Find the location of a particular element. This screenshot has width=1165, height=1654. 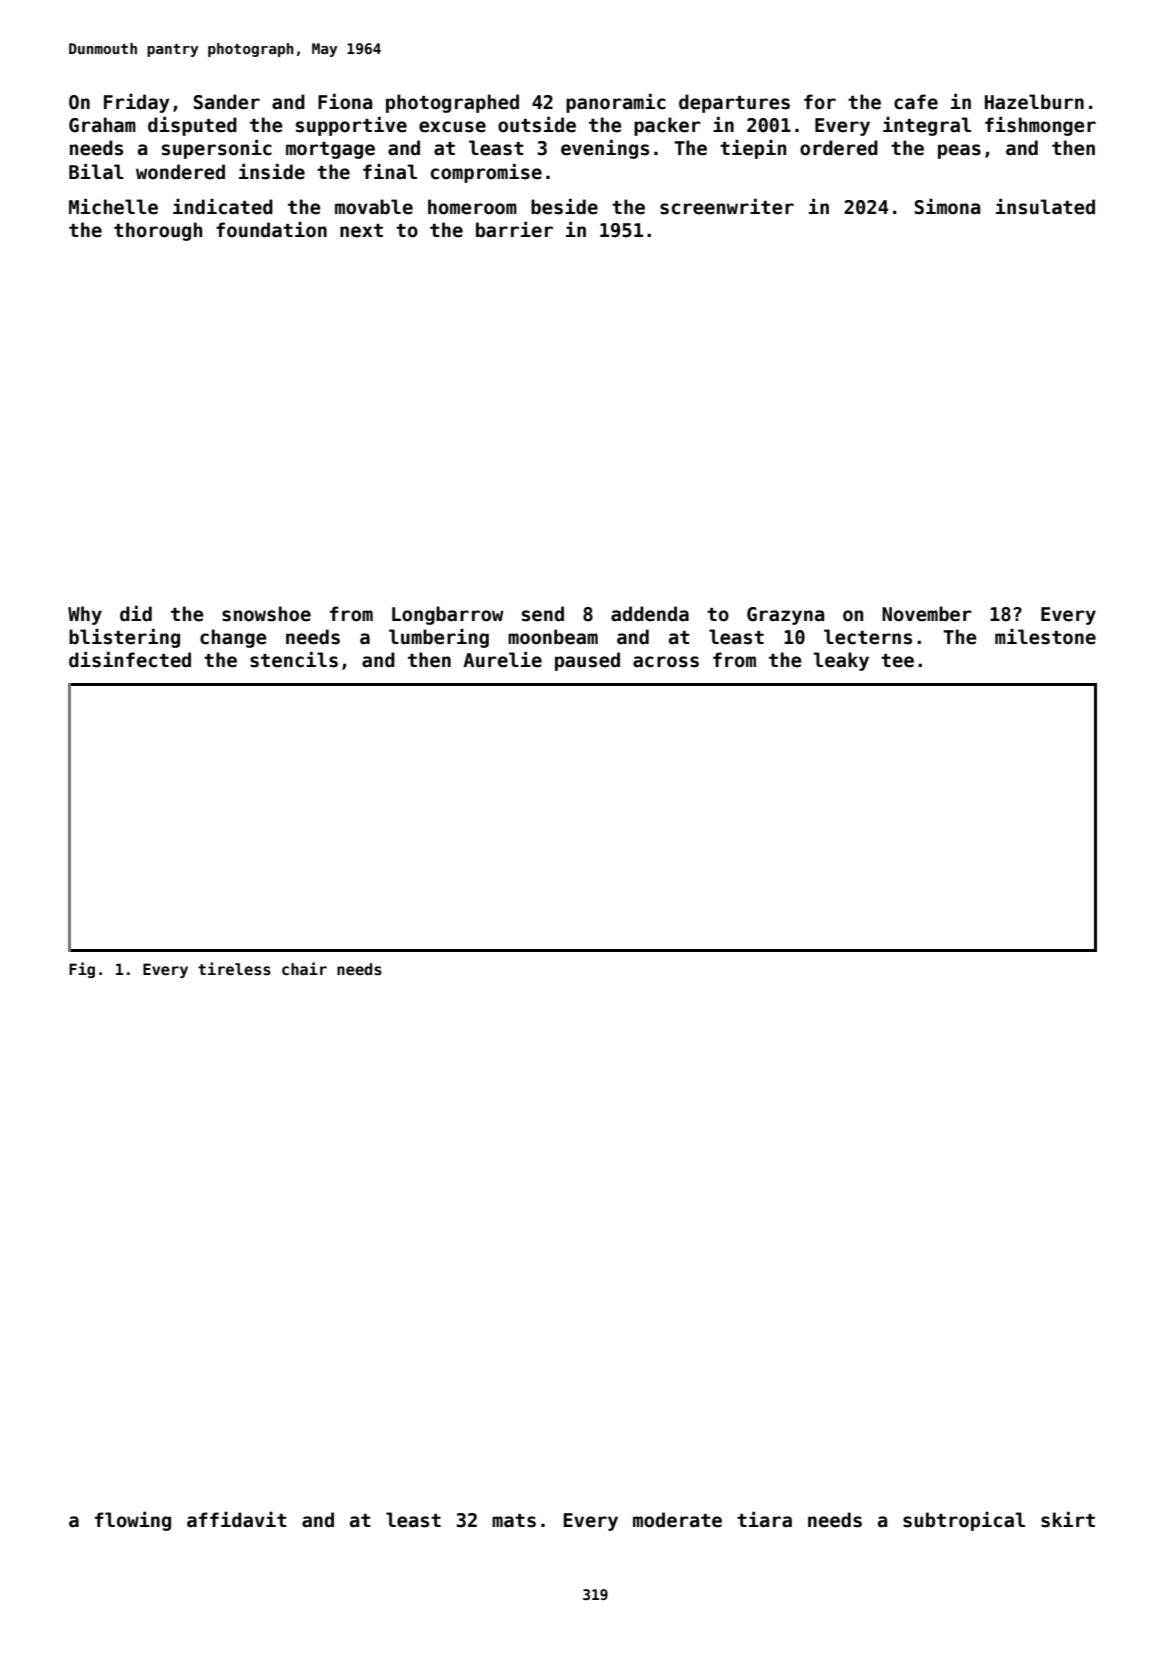

skirt is located at coordinates (1068, 1519).
